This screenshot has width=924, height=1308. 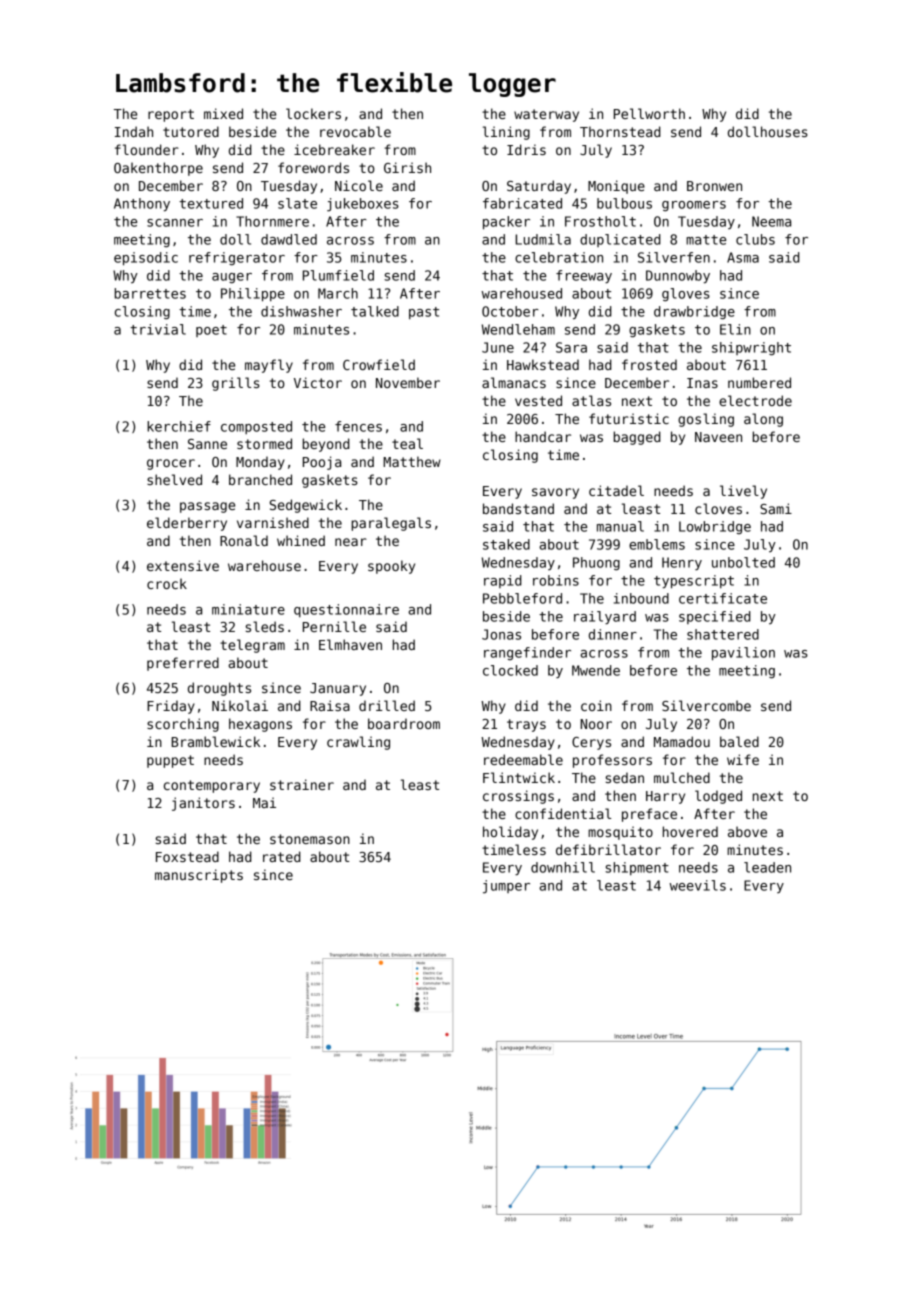 I want to click on clocked, so click(x=510, y=670).
